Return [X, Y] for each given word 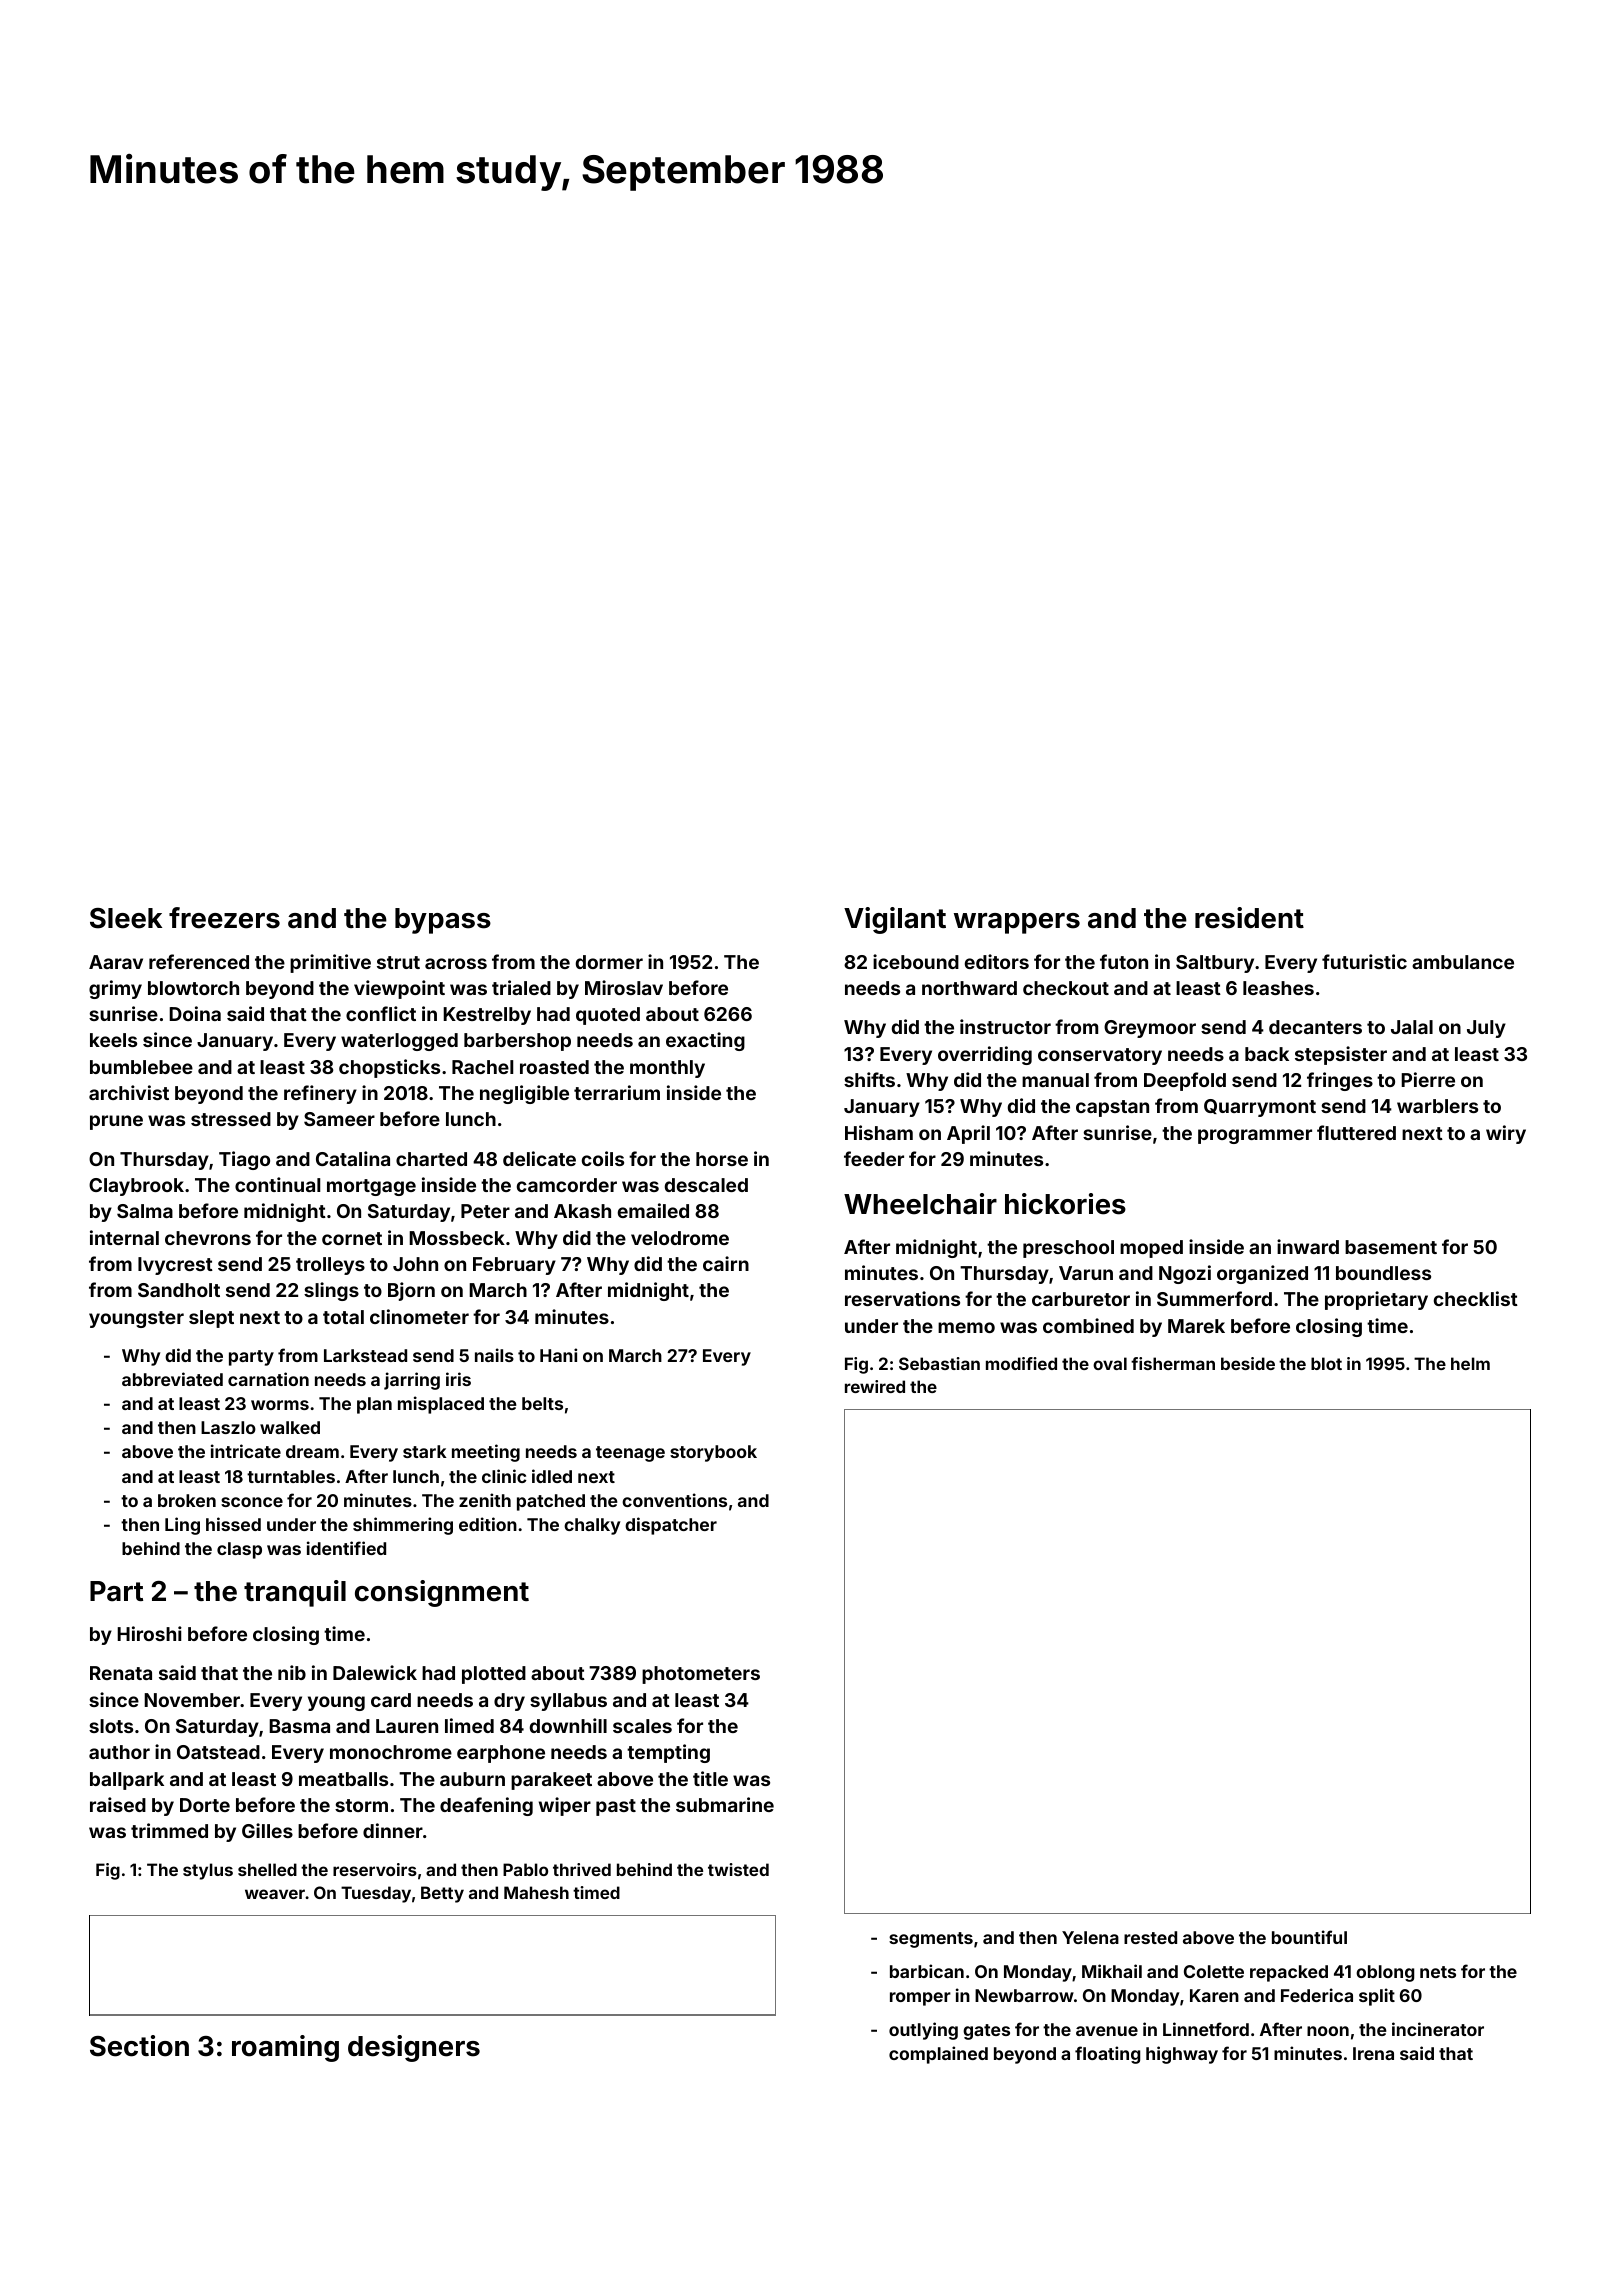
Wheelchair [920, 1204]
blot [1326, 1363]
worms [280, 1405]
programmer [1255, 1136]
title [710, 1778]
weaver [275, 1894]
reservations [902, 1298]
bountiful [1309, 1937]
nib [292, 1672]
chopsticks [389, 1068]
